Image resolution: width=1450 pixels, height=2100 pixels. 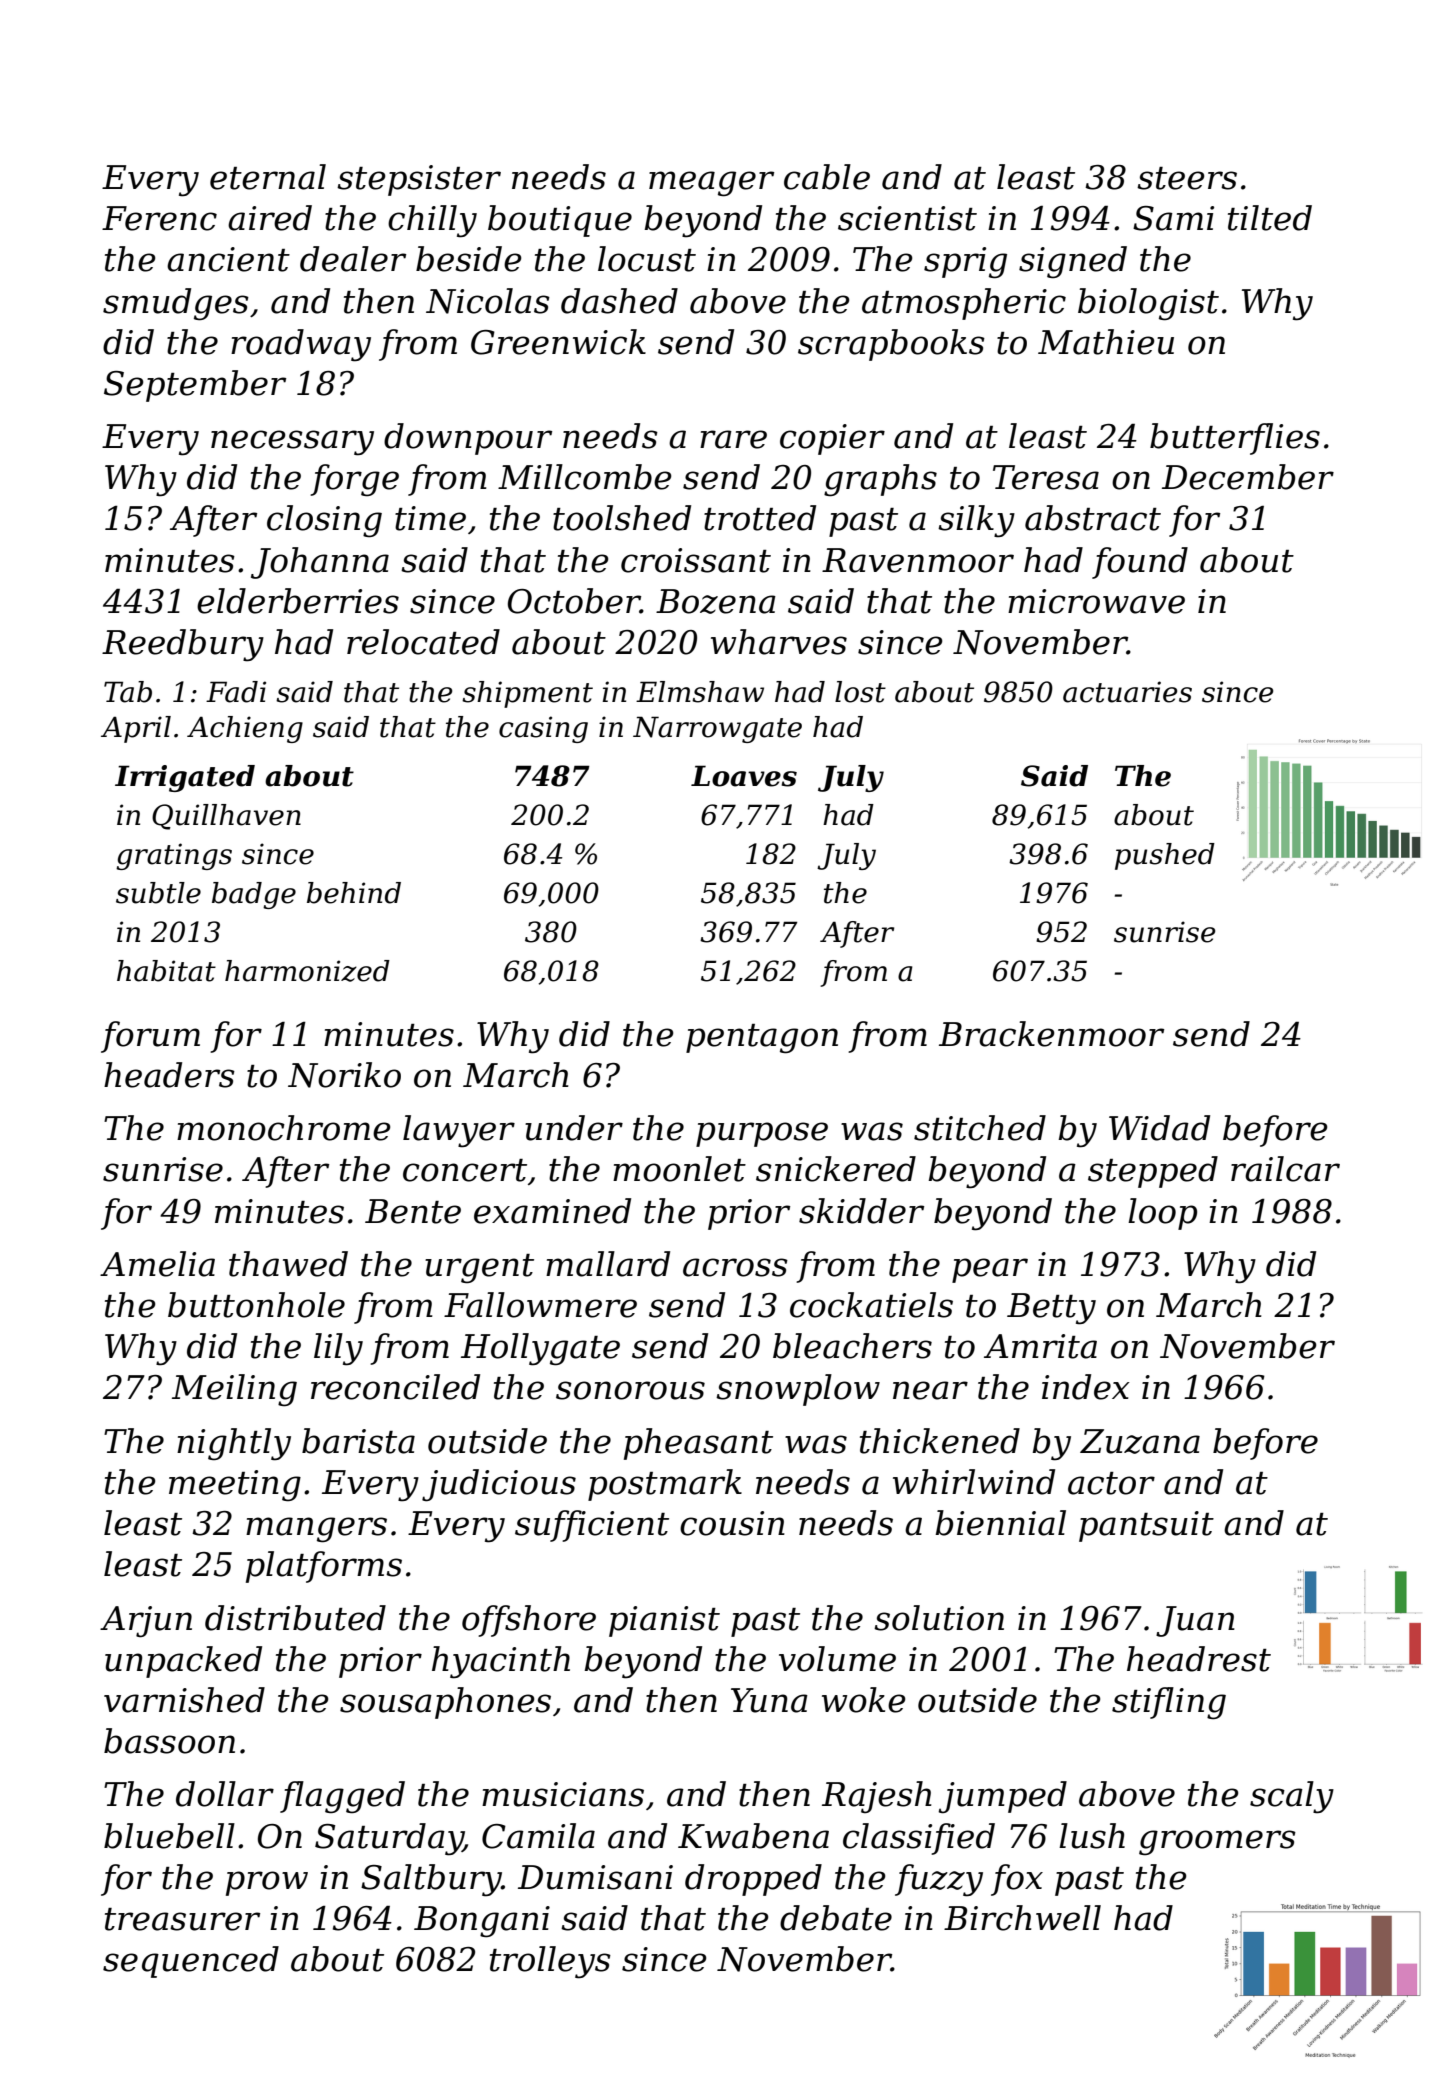 What do you see at coordinates (990, 1270) in the page?
I see `pear` at bounding box center [990, 1270].
